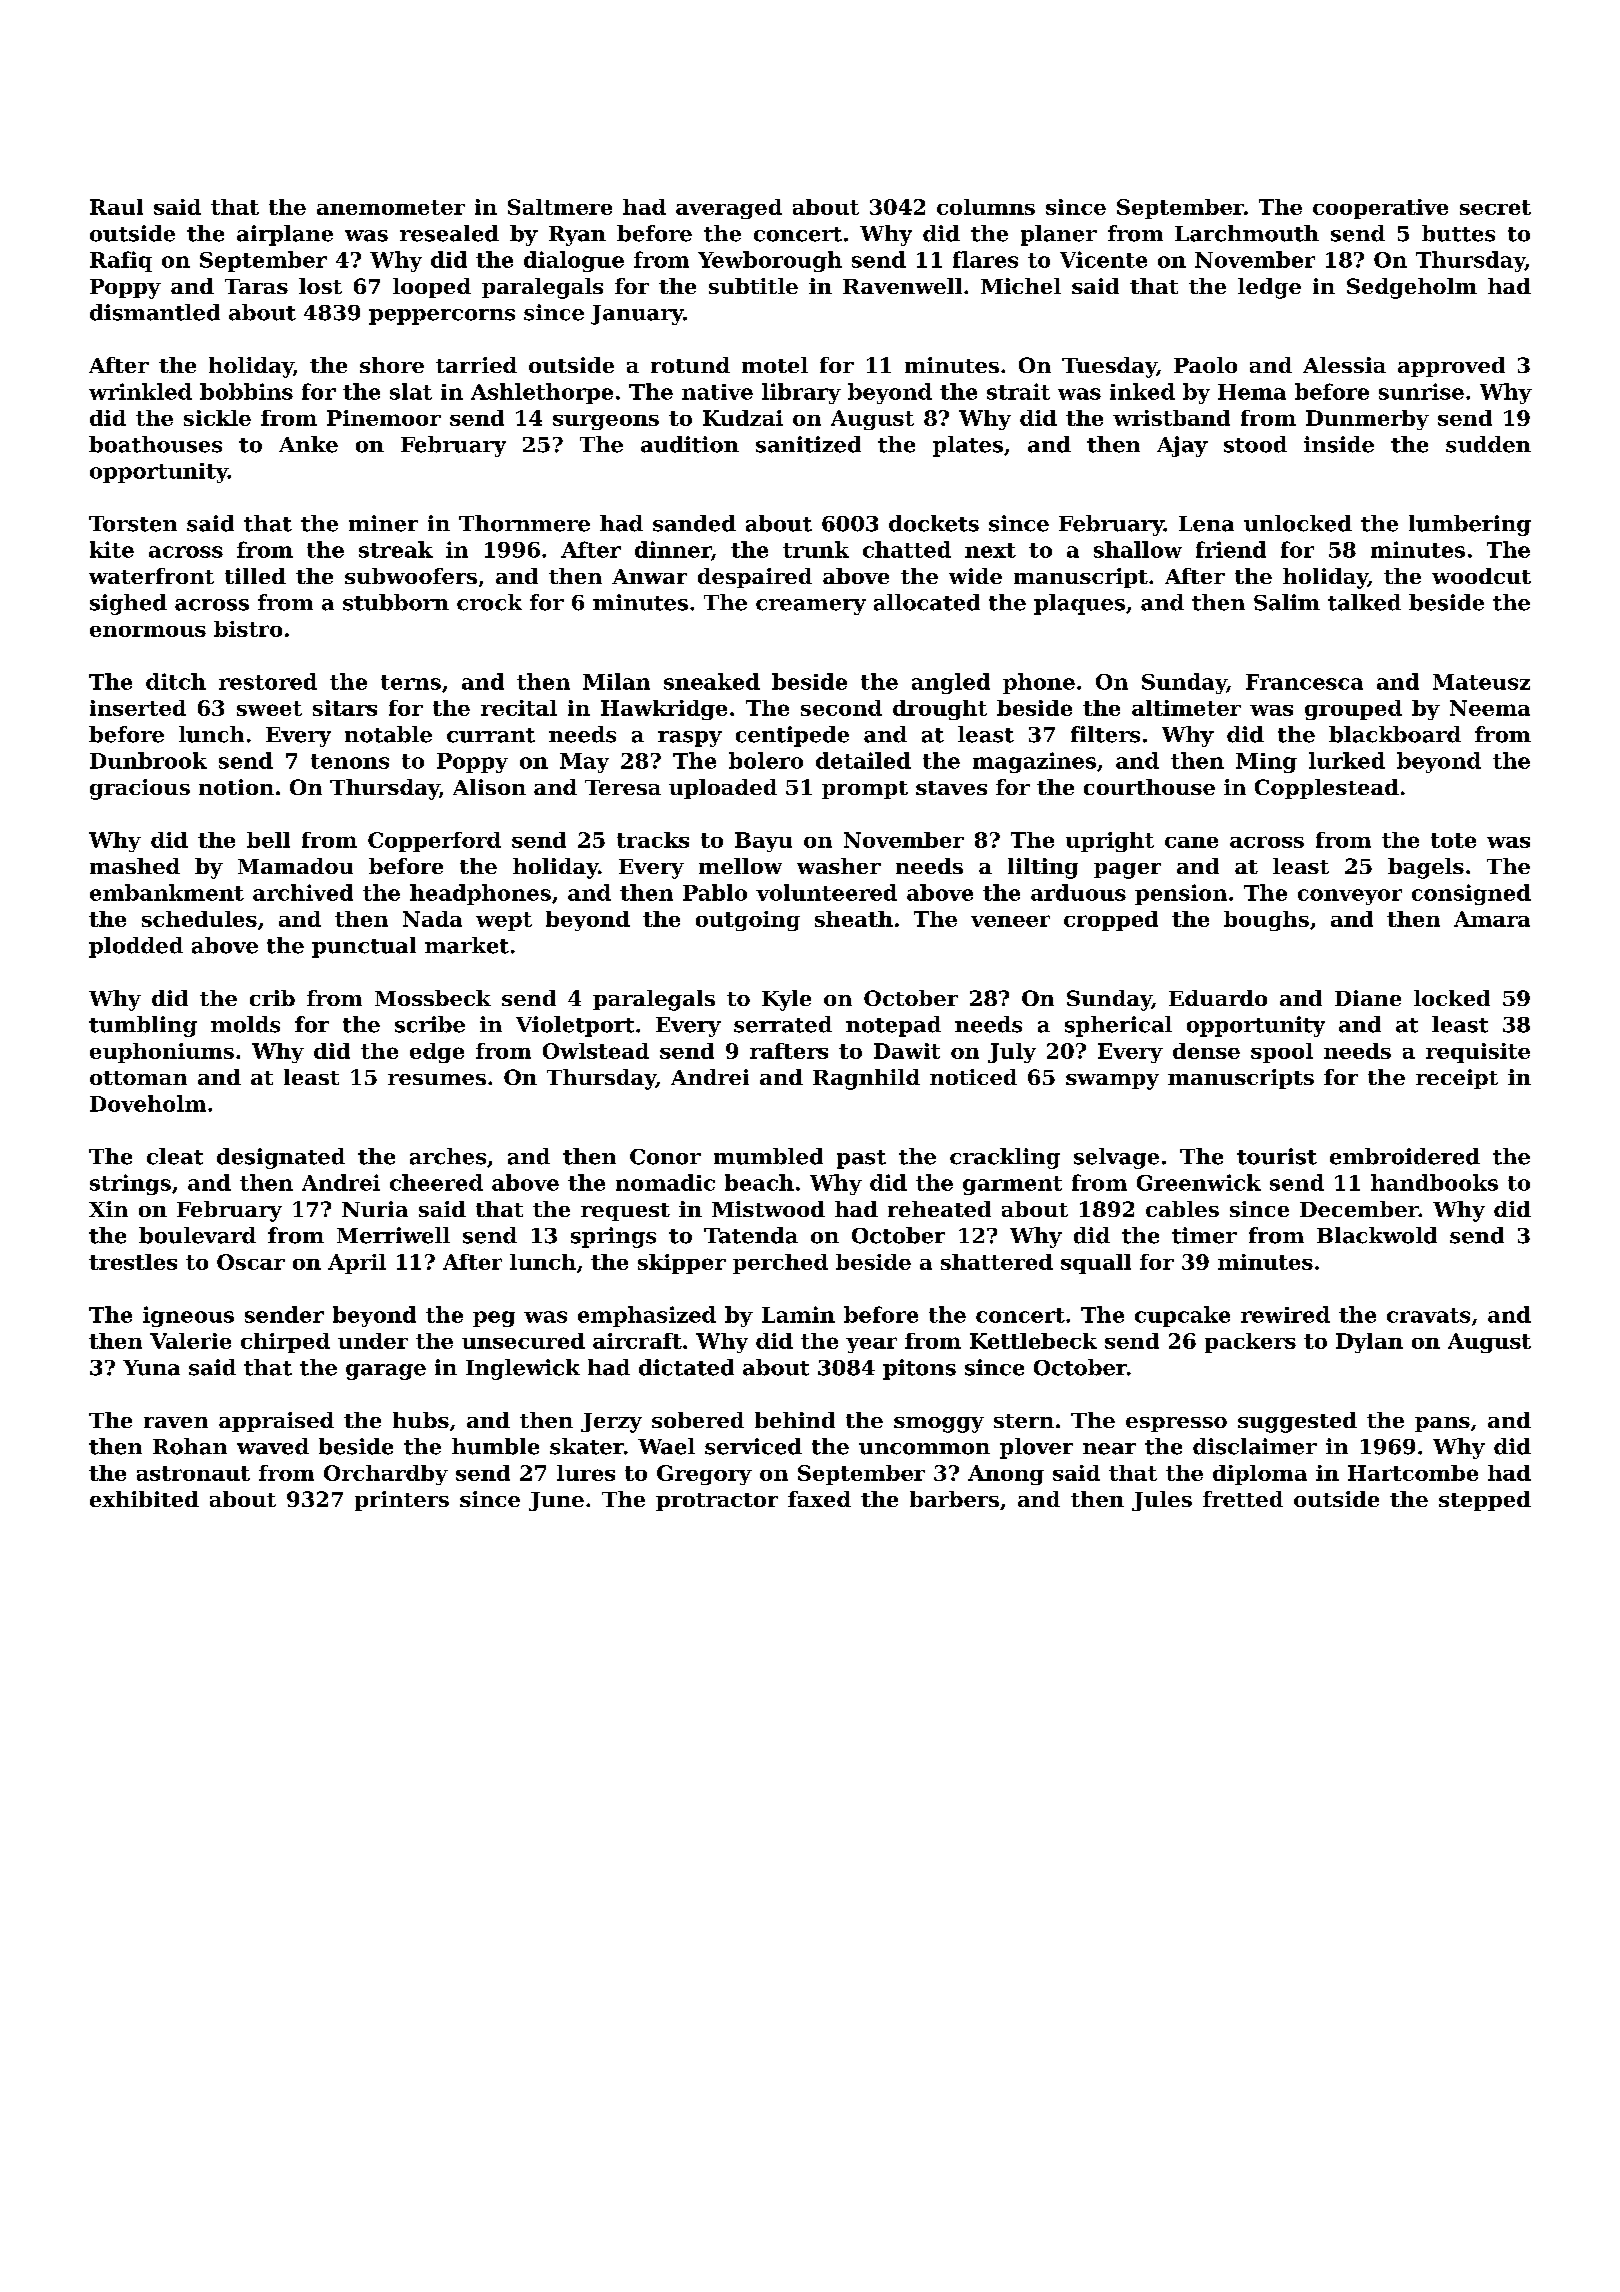 The height and width of the screenshot is (2292, 1620). I want to click on Conor, so click(665, 1157).
